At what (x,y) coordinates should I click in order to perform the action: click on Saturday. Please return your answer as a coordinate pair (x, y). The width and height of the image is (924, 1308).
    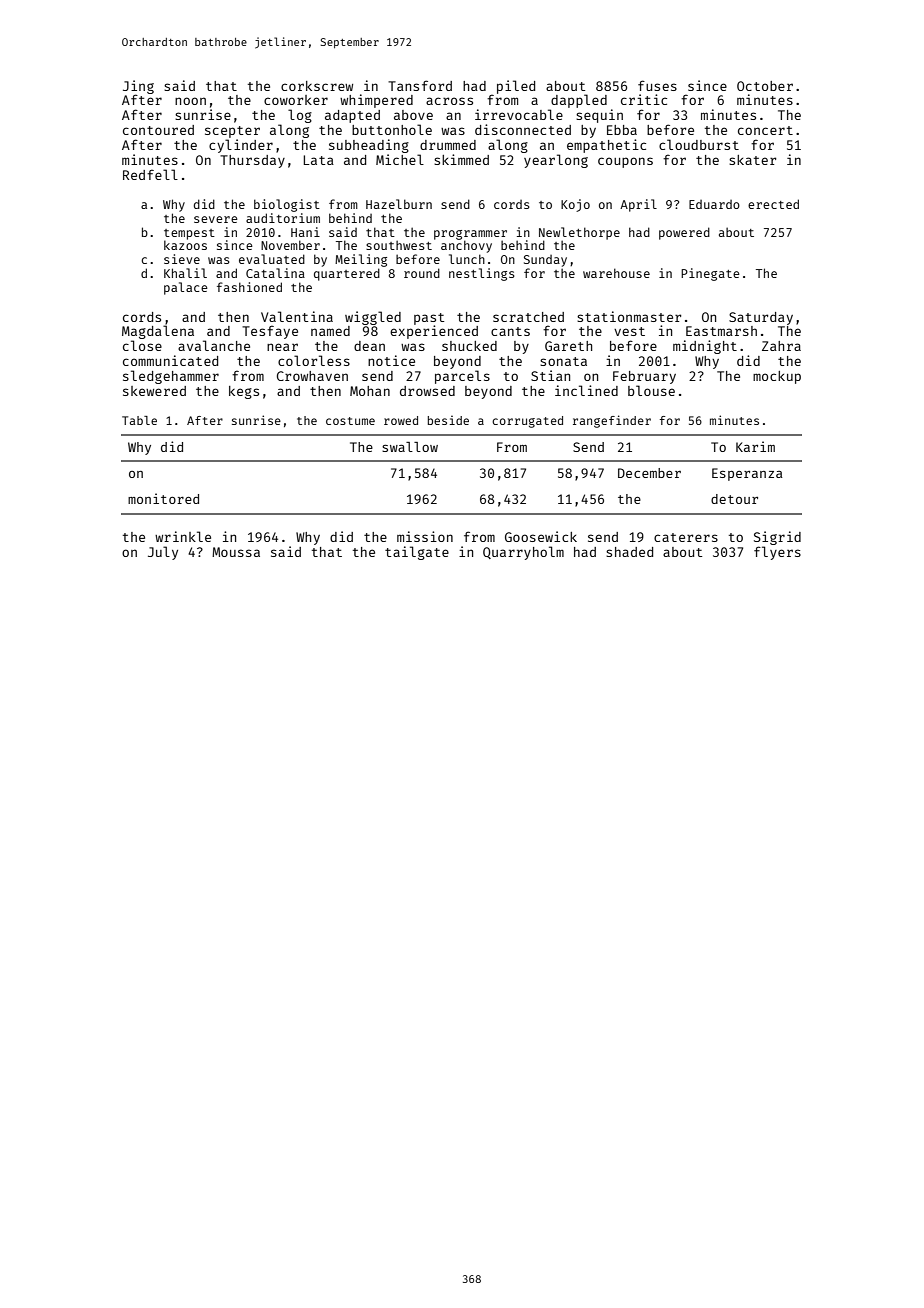
    Looking at the image, I should click on (761, 318).
